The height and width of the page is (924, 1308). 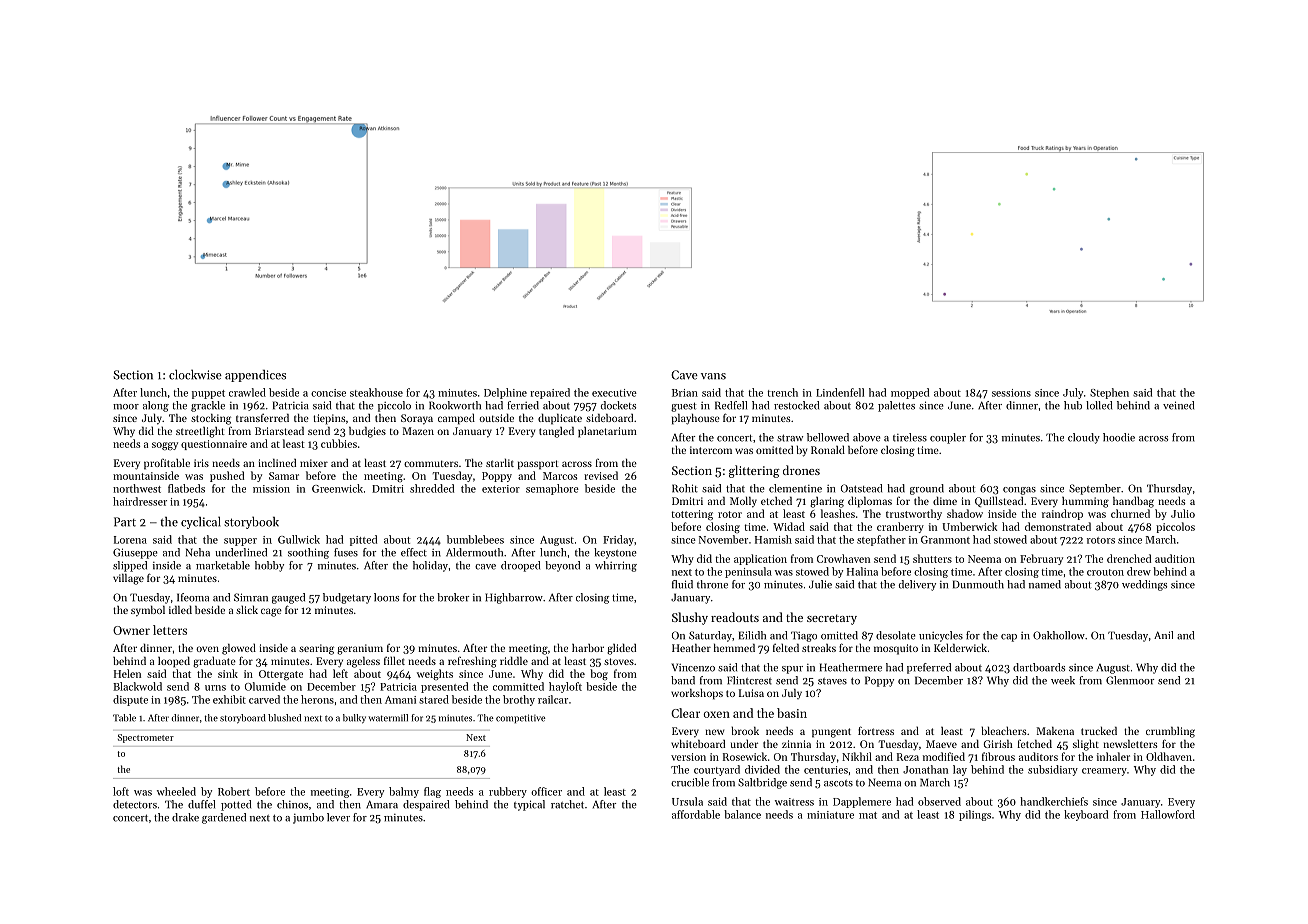 I want to click on Slushy, so click(x=690, y=618).
